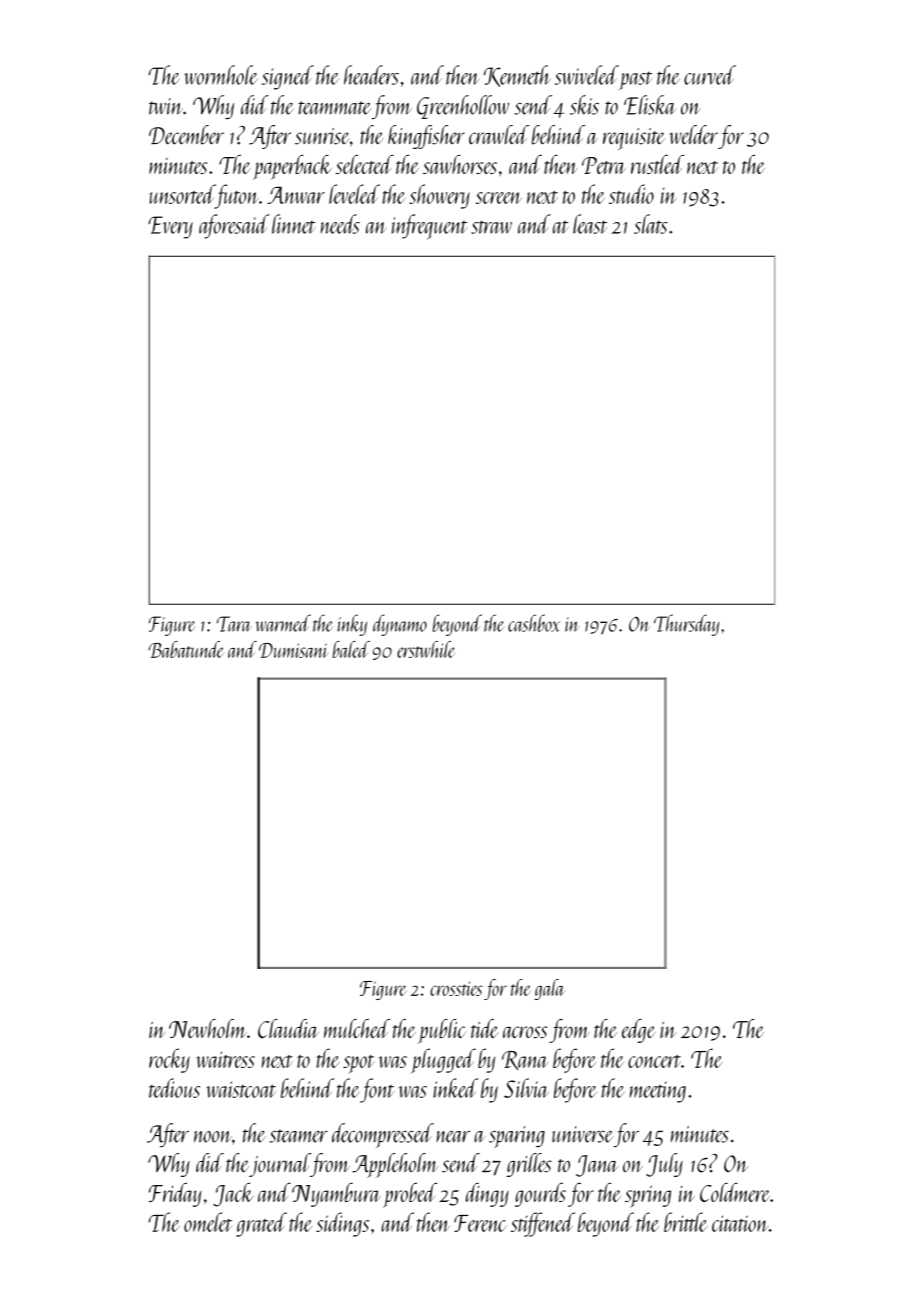 This screenshot has width=924, height=1311. I want to click on Thursday, so click(686, 625).
